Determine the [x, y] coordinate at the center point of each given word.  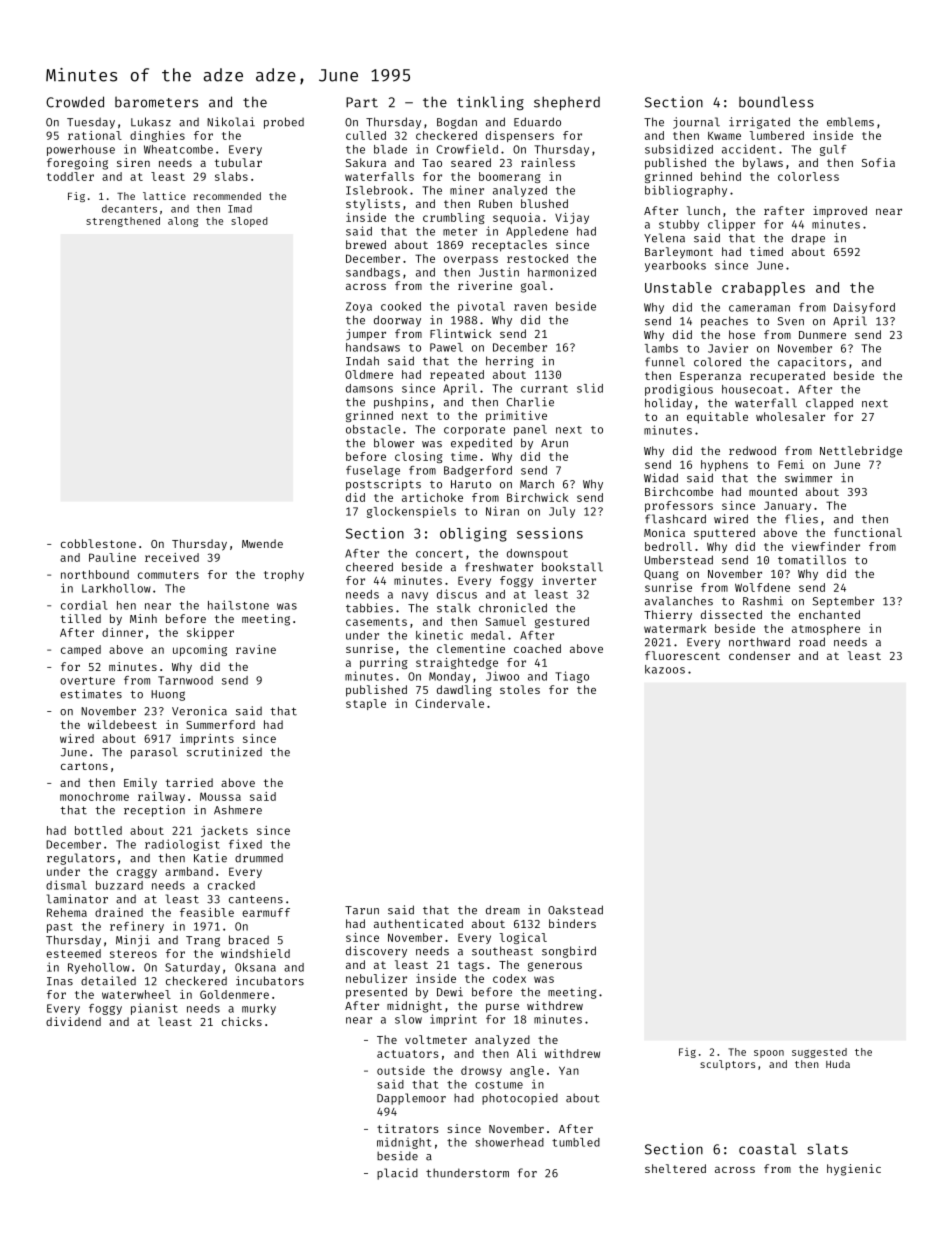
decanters [129, 209]
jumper [366, 335]
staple [366, 704]
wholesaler [790, 416]
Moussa [220, 796]
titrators [408, 1128]
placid [397, 1174]
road [812, 642]
